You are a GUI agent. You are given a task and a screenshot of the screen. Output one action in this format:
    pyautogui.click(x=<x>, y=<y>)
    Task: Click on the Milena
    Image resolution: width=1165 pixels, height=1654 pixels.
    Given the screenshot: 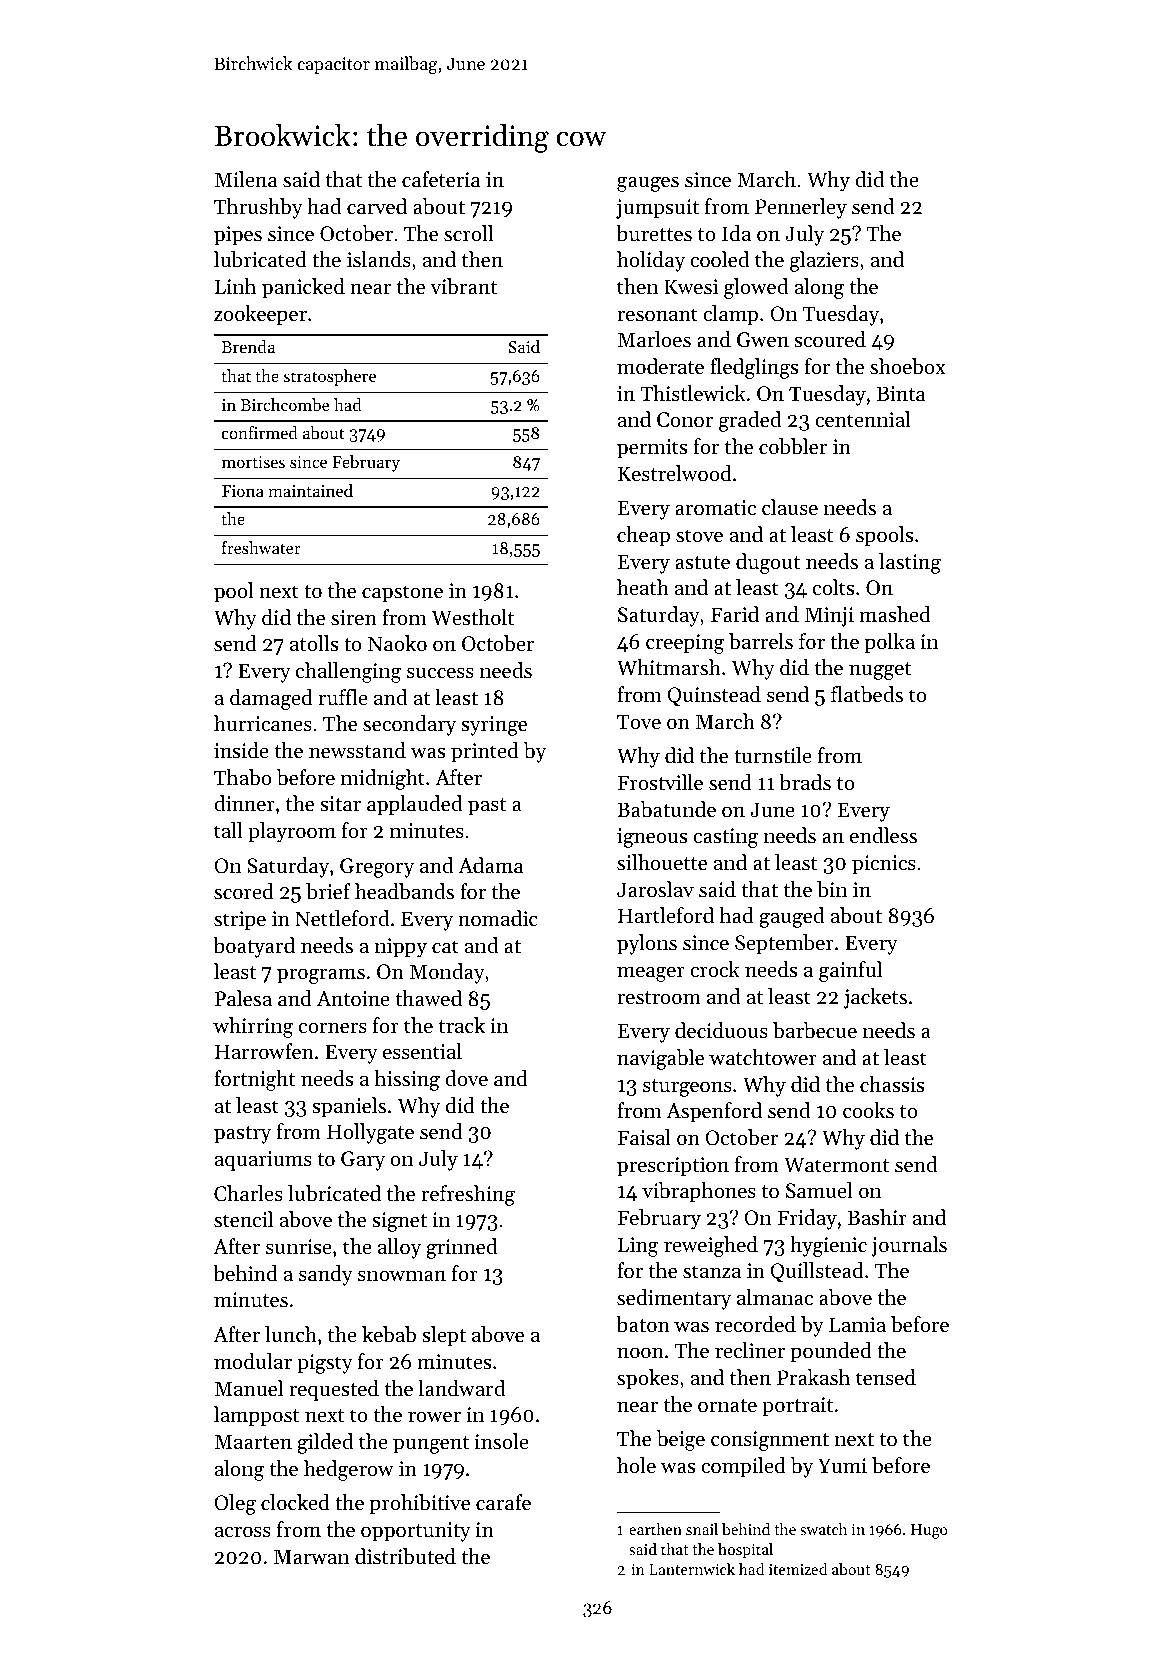 What is the action you would take?
    pyautogui.click(x=246, y=179)
